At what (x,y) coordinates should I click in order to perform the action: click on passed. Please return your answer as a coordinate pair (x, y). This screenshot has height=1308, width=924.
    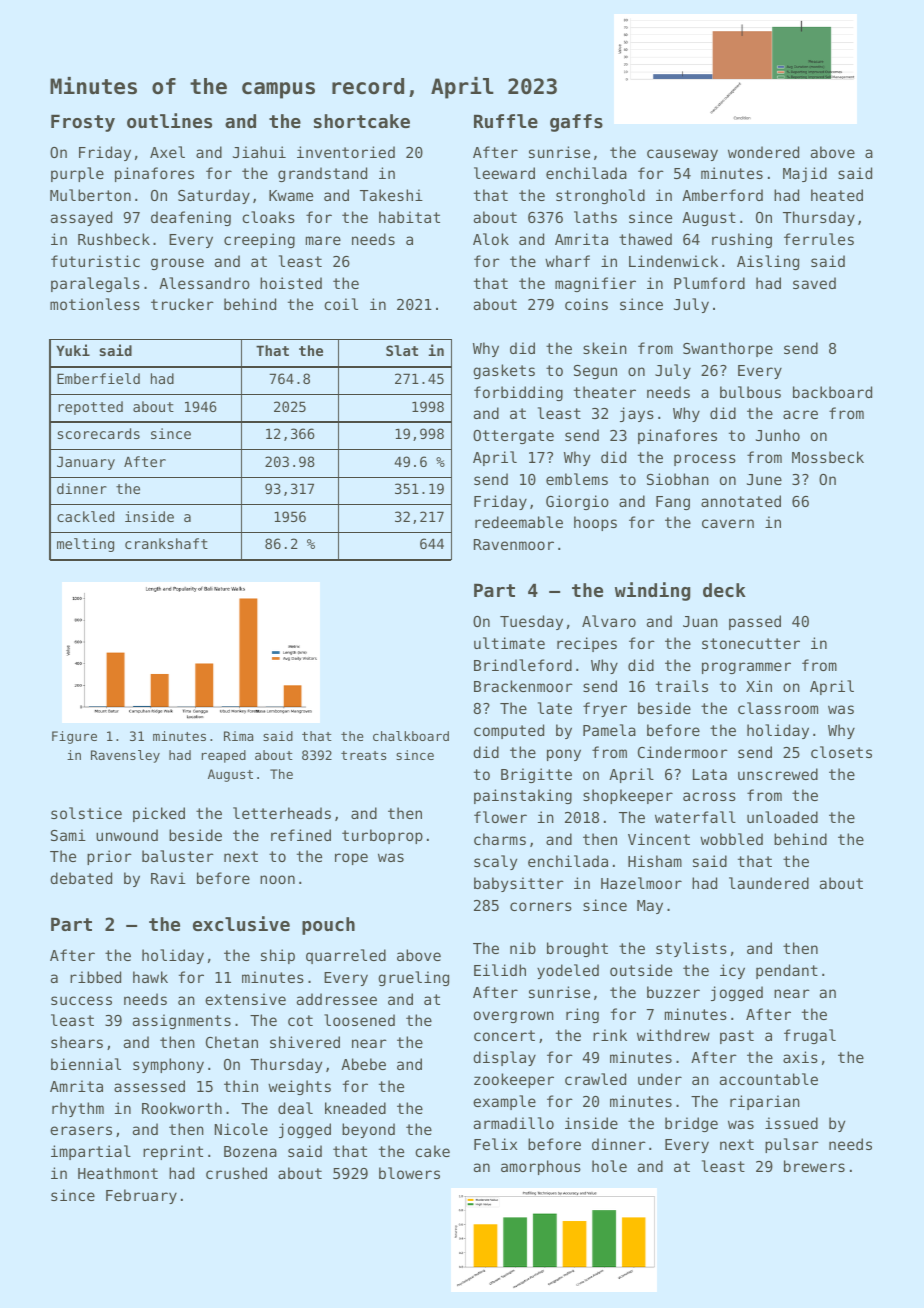
    Looking at the image, I should click on (755, 622).
